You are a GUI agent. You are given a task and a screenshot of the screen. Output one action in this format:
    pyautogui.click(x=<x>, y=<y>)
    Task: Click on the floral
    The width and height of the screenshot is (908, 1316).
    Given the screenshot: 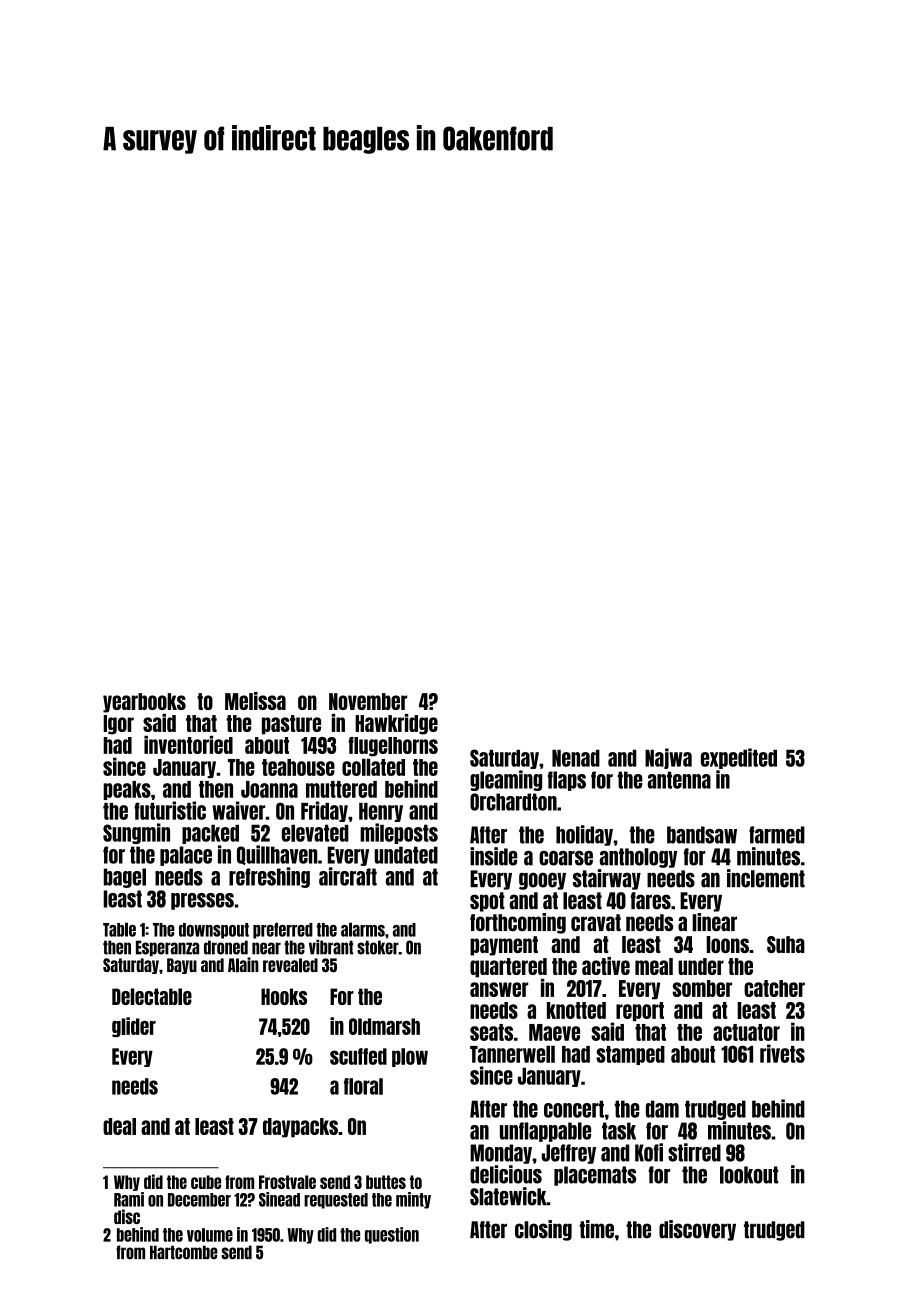 What is the action you would take?
    pyautogui.click(x=363, y=1086)
